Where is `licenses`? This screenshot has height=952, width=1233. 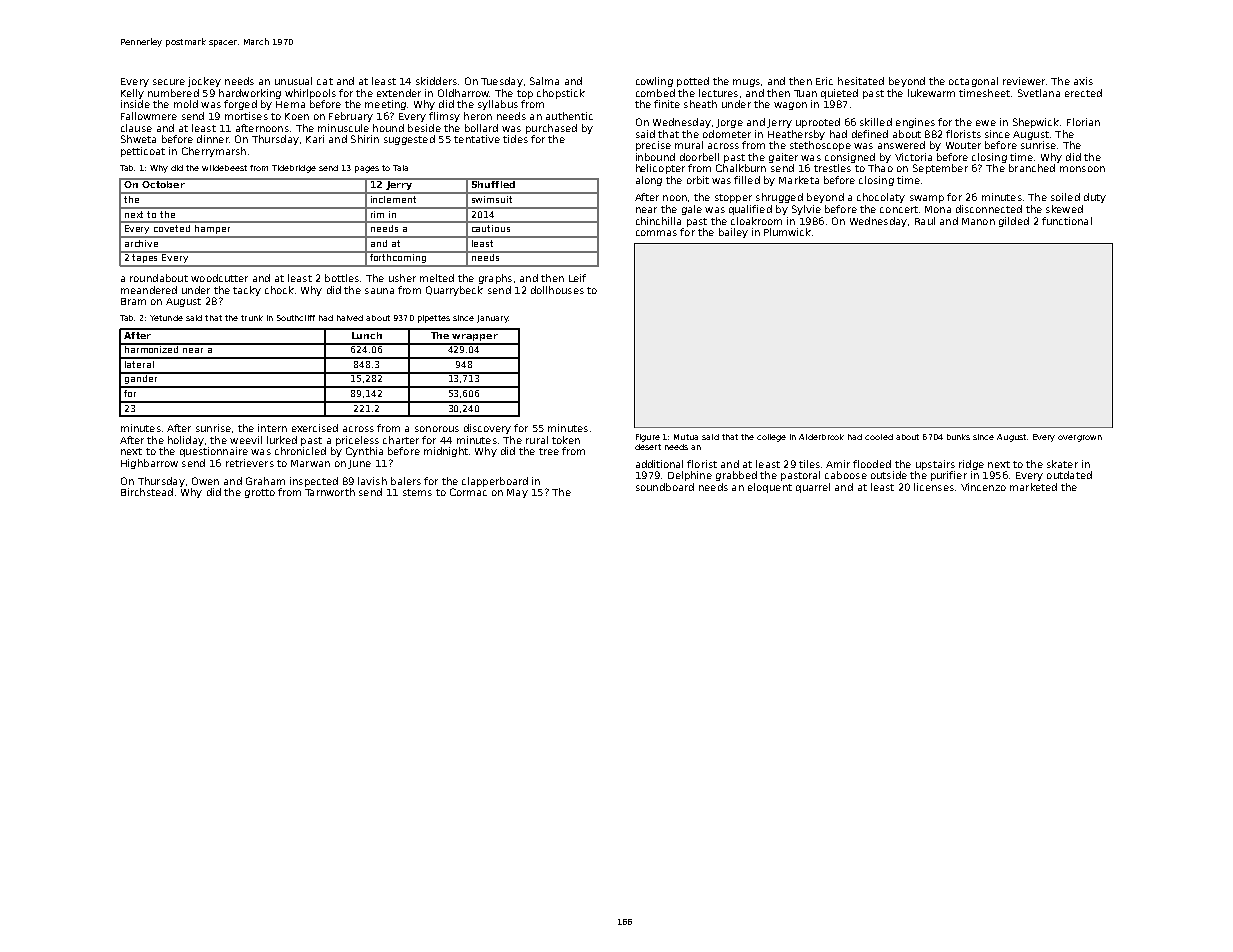 licenses is located at coordinates (934, 487).
